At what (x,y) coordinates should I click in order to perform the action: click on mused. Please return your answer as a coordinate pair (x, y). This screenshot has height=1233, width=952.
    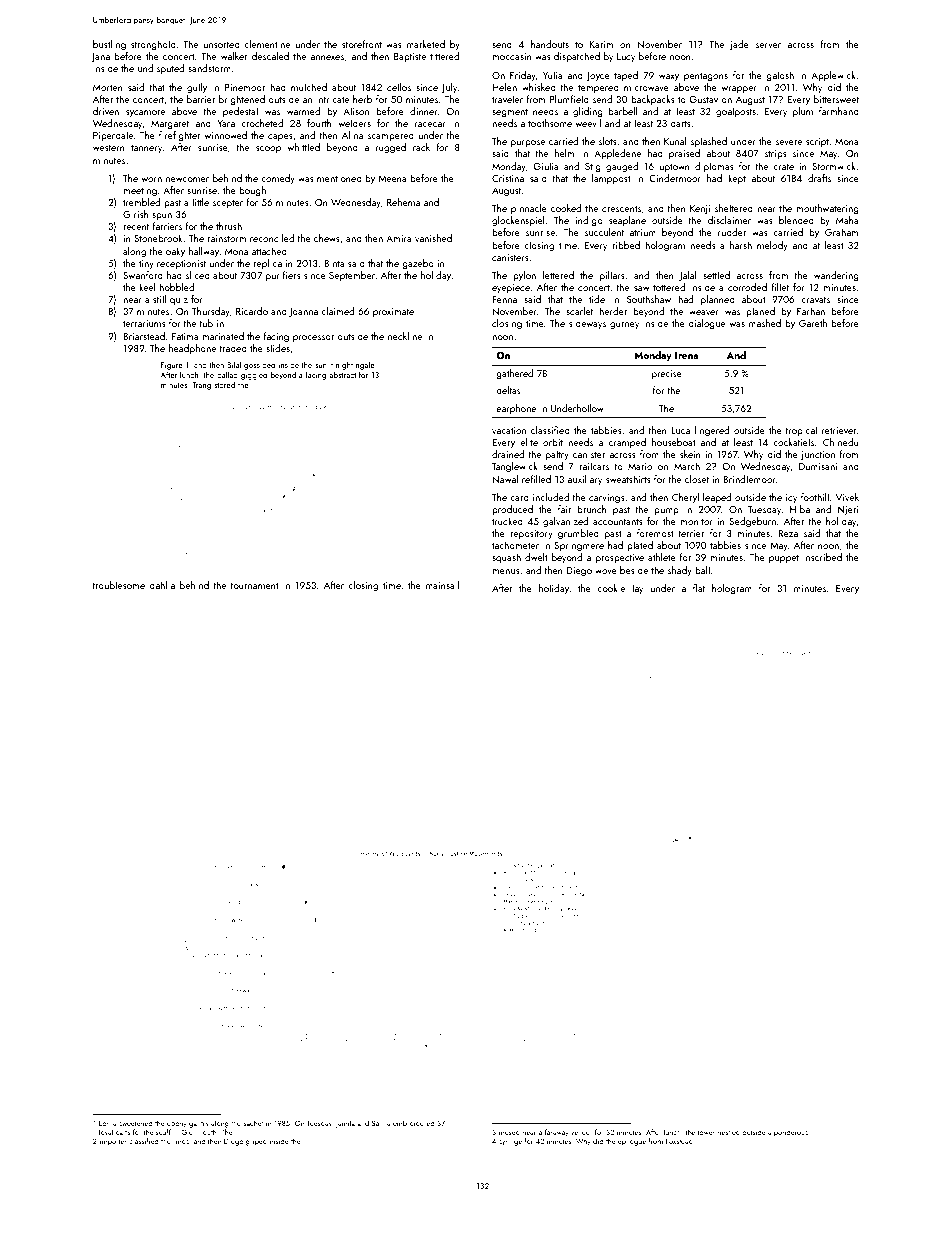
    Looking at the image, I should click on (509, 1132).
